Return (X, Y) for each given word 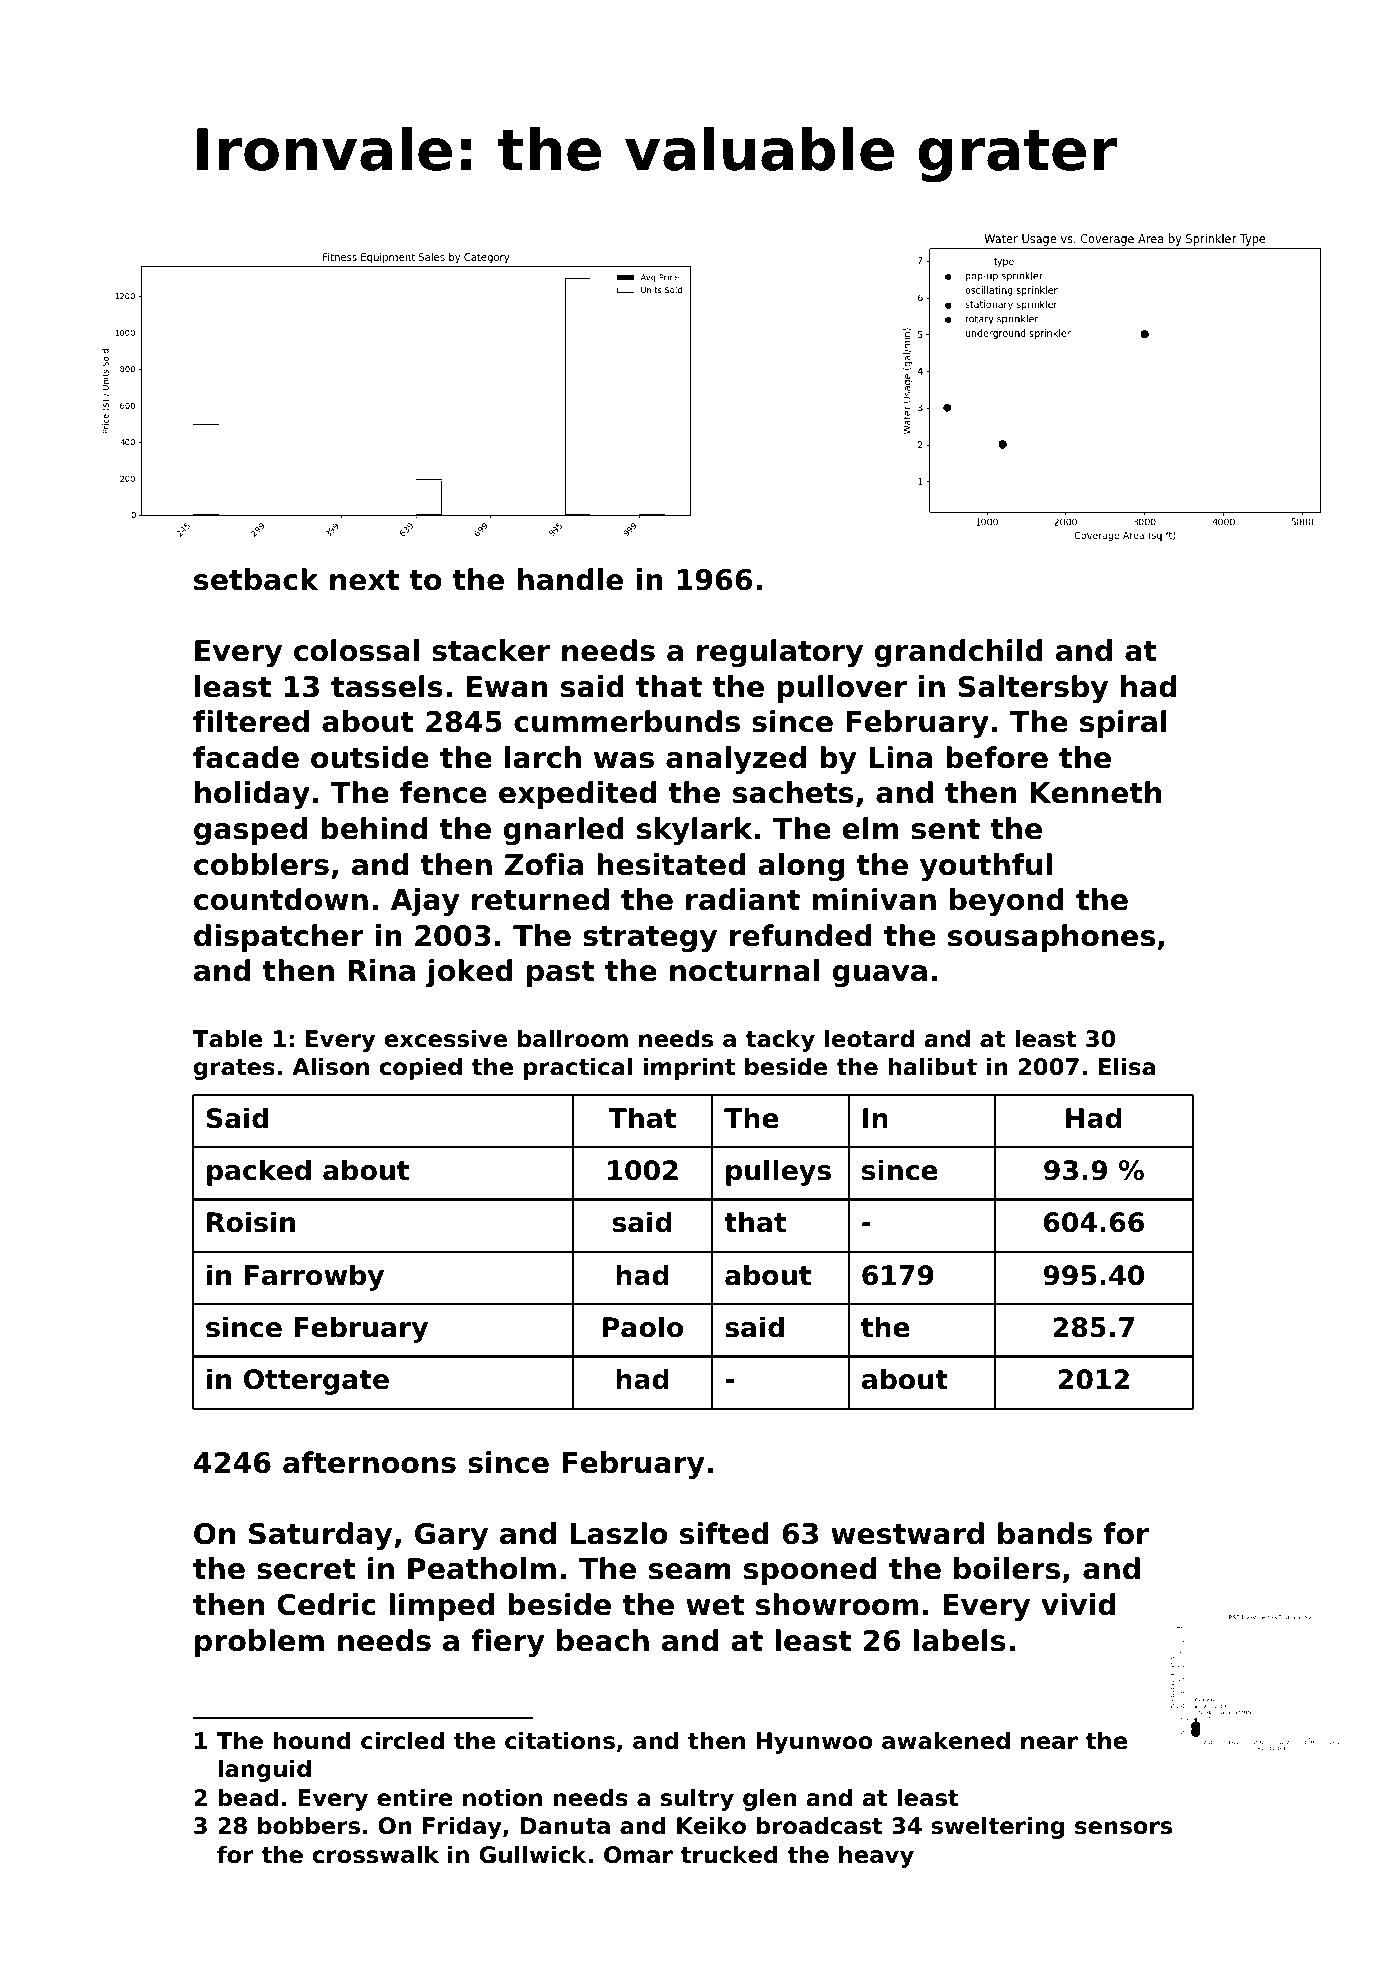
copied (420, 1068)
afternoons (369, 1462)
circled (402, 1740)
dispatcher (279, 938)
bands (1045, 1533)
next (364, 580)
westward (907, 1533)
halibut (932, 1066)
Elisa (1127, 1066)
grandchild (959, 653)
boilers (1007, 1568)
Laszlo (619, 1533)
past (560, 974)
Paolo (643, 1327)
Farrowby (314, 1277)
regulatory (780, 653)
